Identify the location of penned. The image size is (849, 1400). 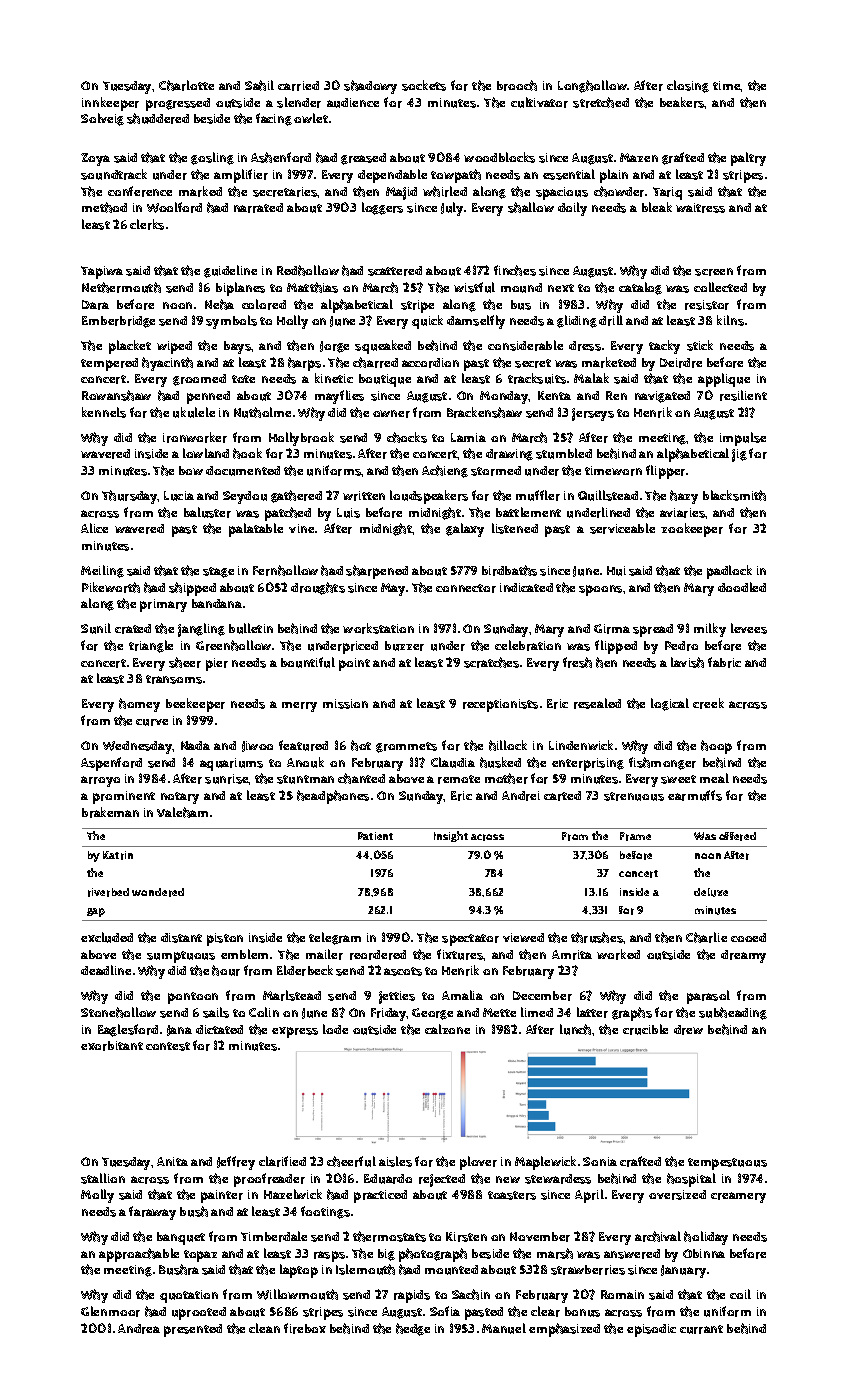
(208, 397).
